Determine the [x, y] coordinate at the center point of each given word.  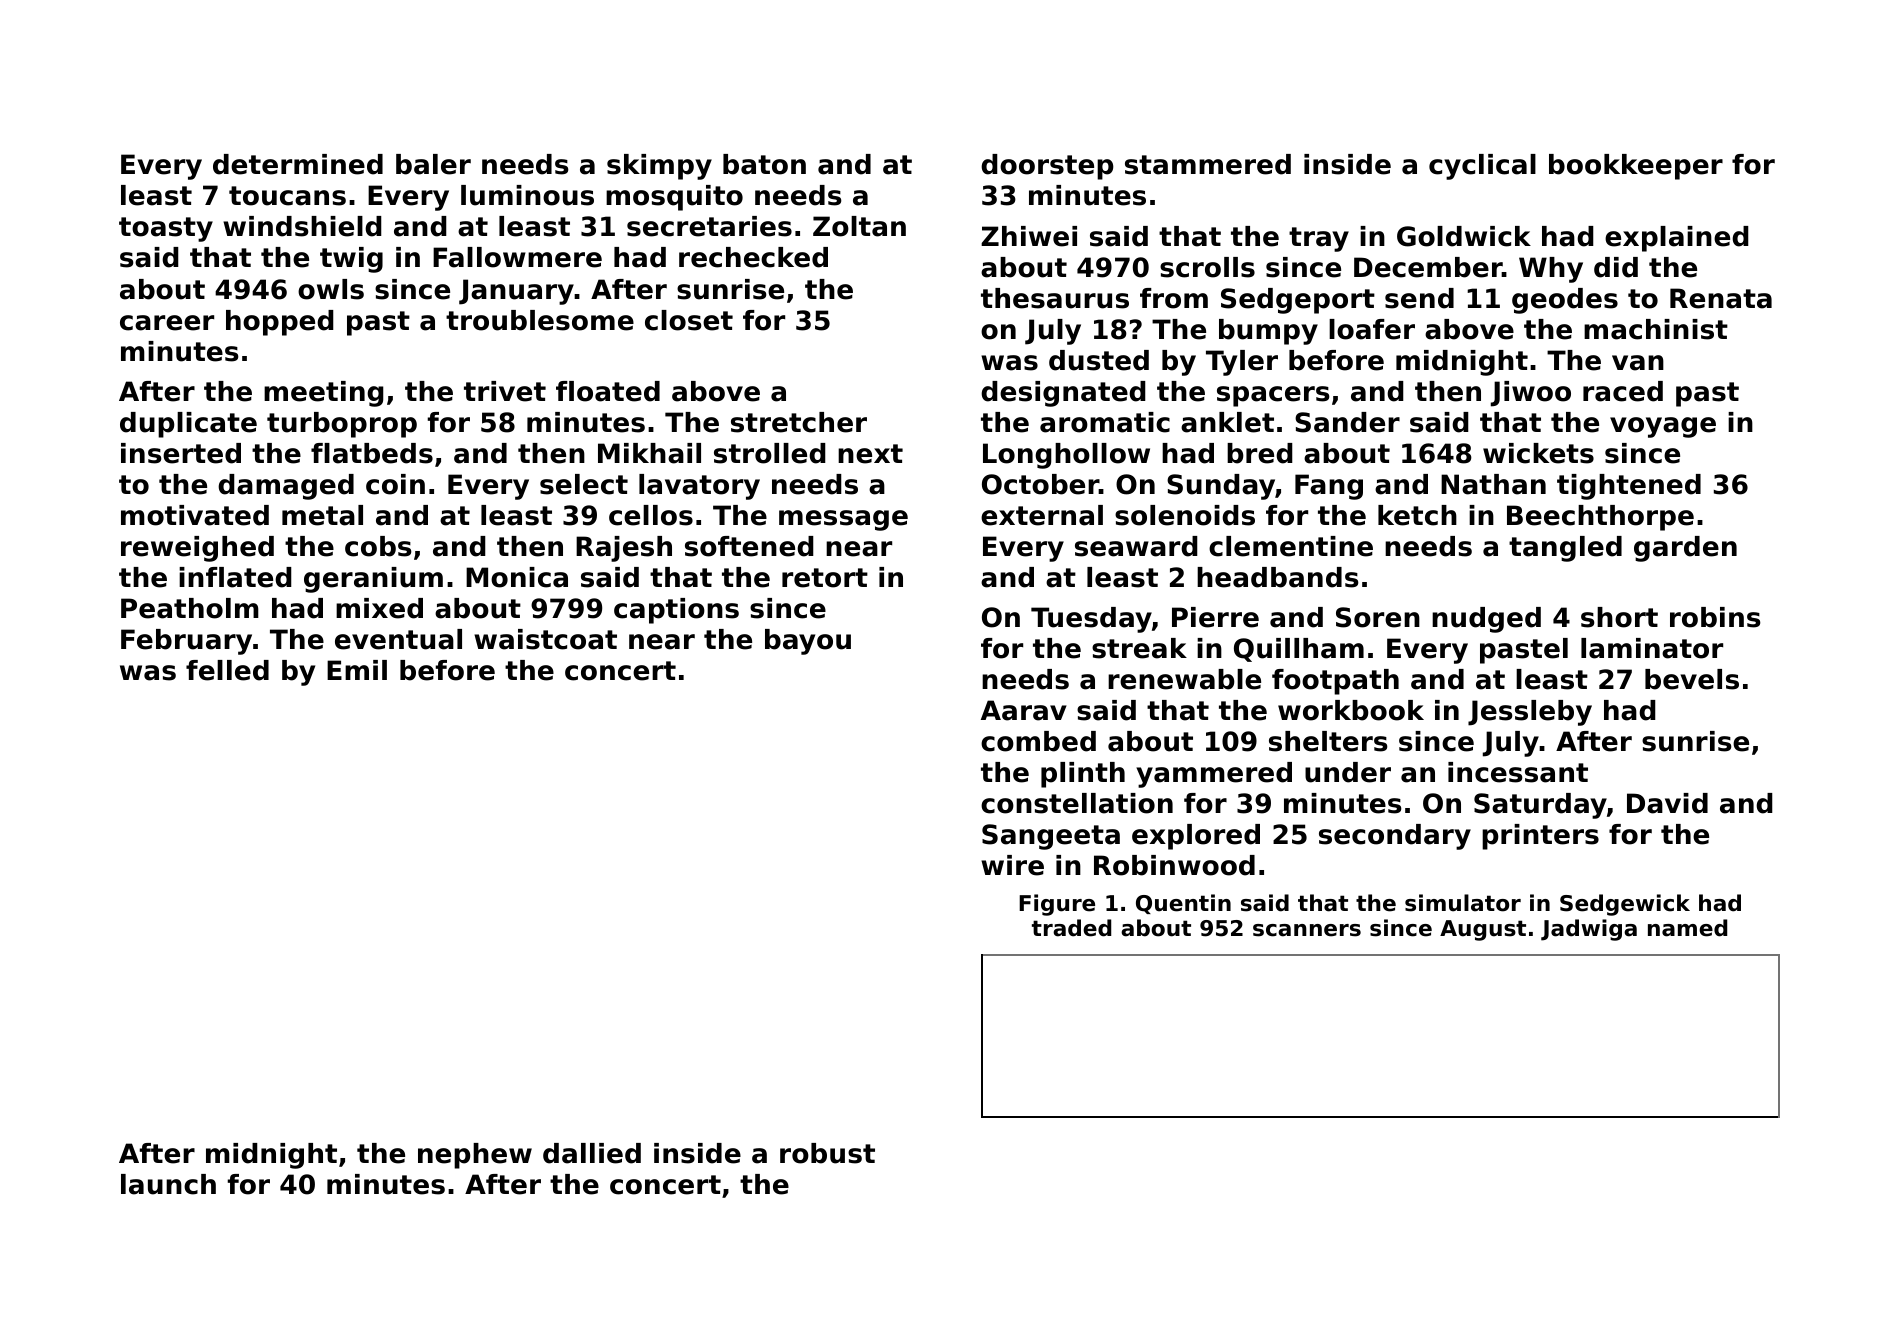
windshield [302, 226]
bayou [808, 642]
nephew [475, 1156]
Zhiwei [1029, 236]
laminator [1652, 648]
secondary [1395, 837]
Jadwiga [1589, 930]
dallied [592, 1153]
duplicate [188, 425]
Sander [1347, 422]
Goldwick [1464, 236]
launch [168, 1184]
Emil [357, 670]
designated [1063, 394]
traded [1071, 928]
